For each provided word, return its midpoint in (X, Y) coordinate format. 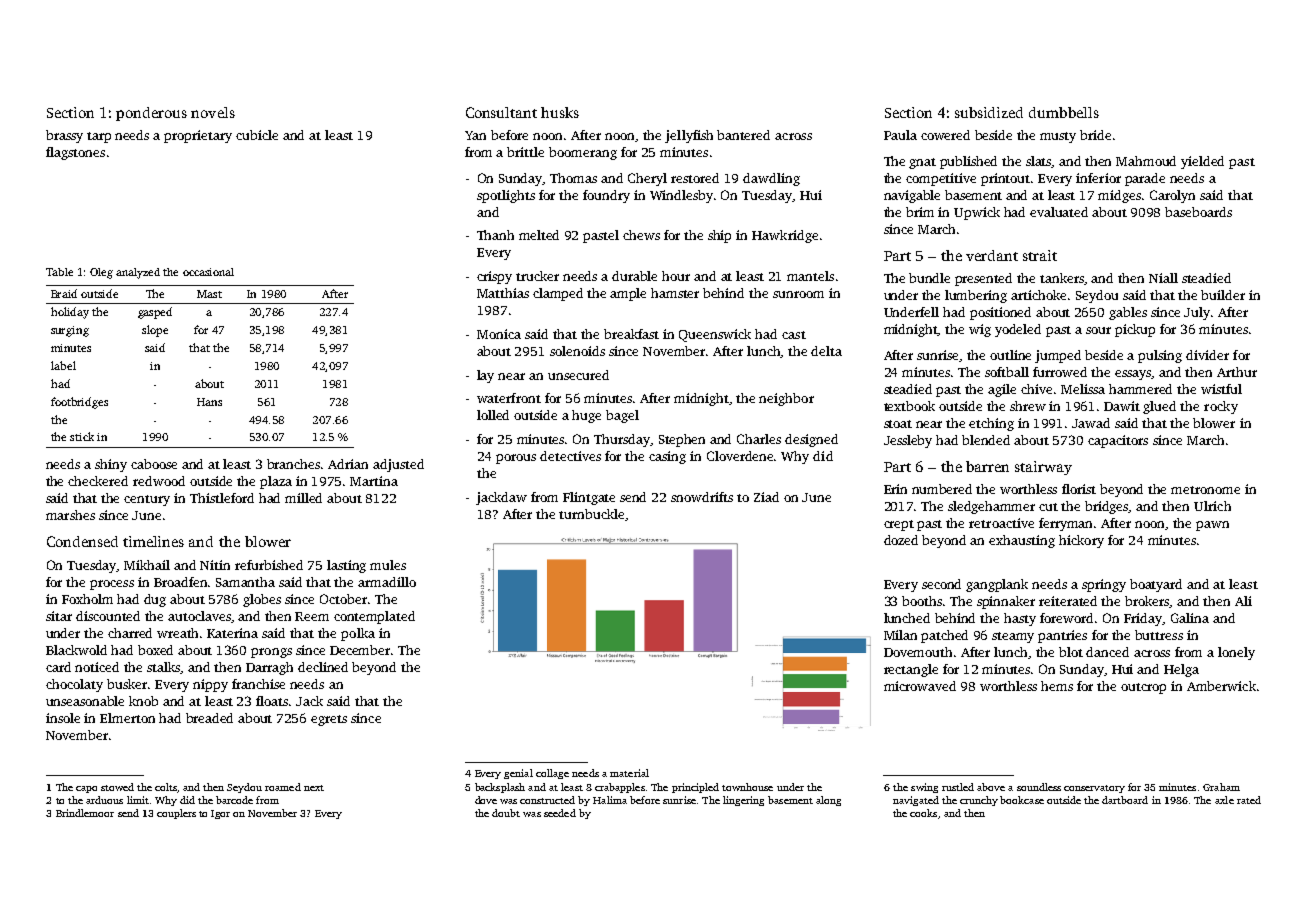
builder (1223, 295)
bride (1095, 135)
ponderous (151, 114)
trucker (537, 276)
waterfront (509, 398)
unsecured (578, 375)
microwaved (920, 686)
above (991, 787)
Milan (900, 635)
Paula (900, 135)
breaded (209, 718)
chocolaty (74, 685)
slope (155, 331)
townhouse (747, 787)
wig (980, 330)
